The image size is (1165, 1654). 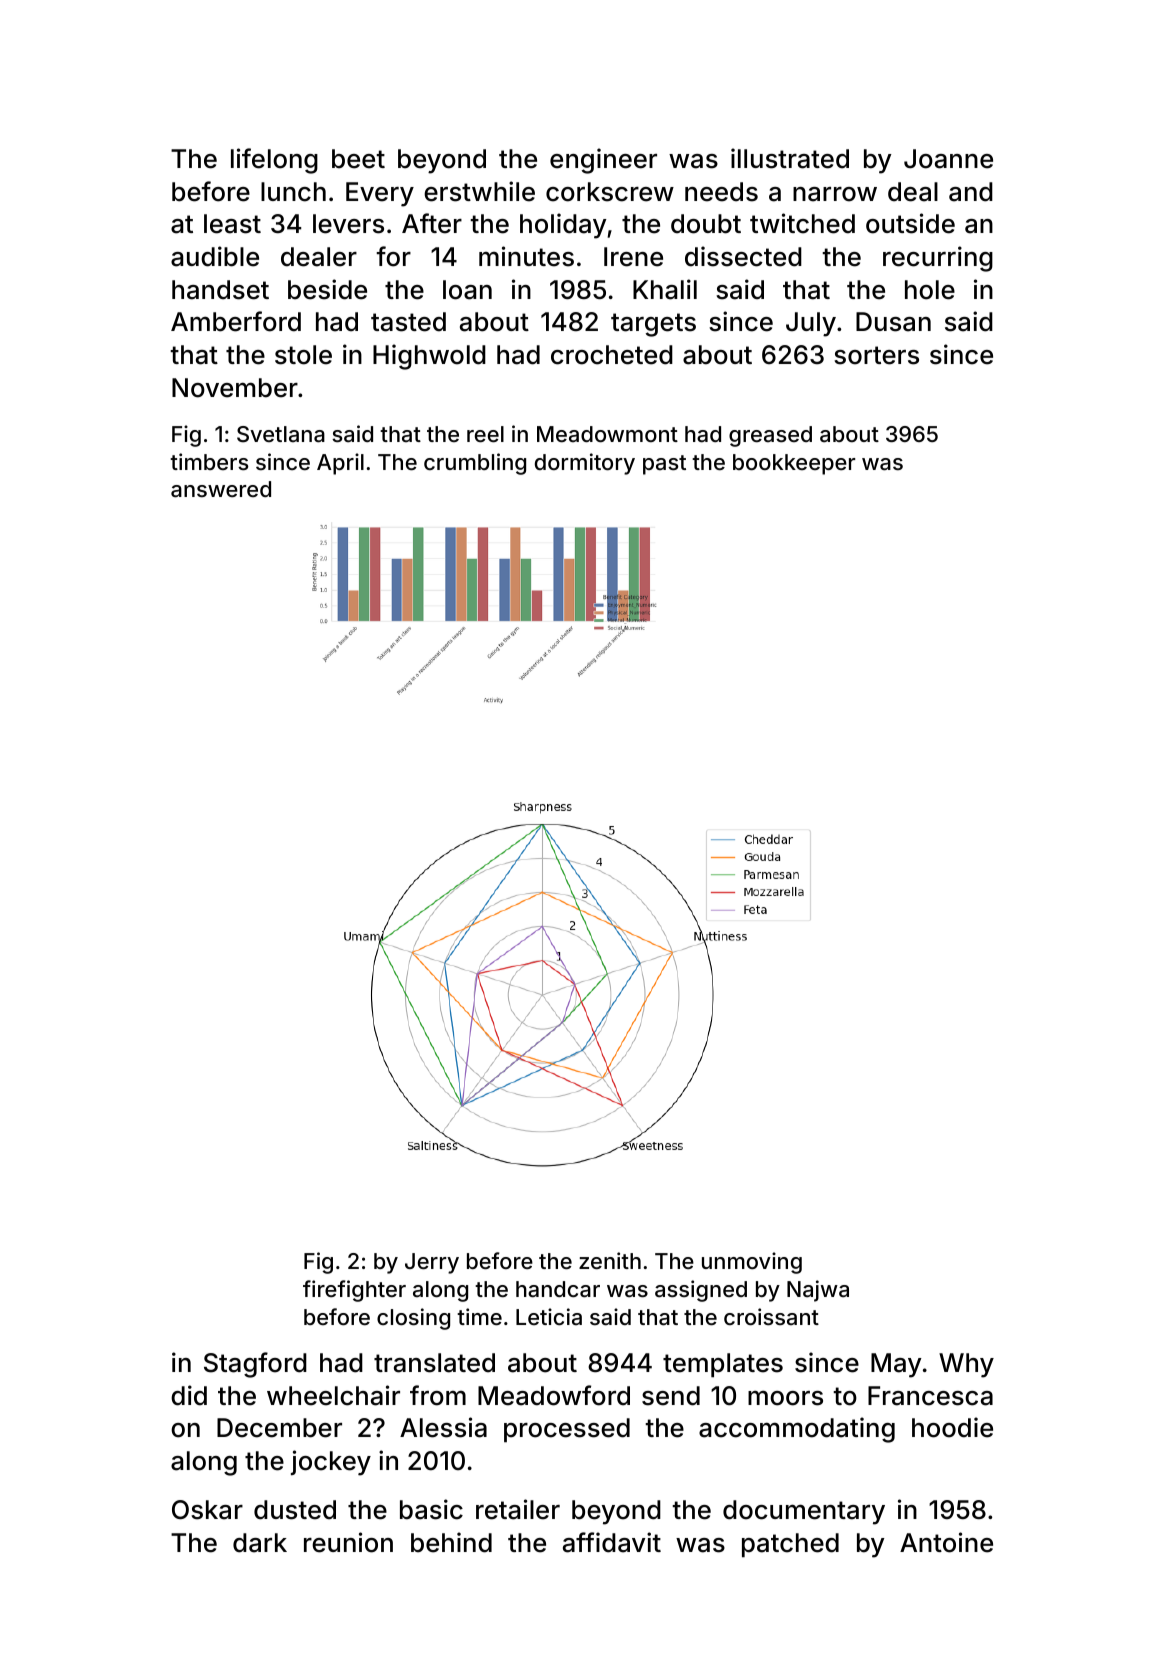 What do you see at coordinates (358, 159) in the page?
I see `beet` at bounding box center [358, 159].
